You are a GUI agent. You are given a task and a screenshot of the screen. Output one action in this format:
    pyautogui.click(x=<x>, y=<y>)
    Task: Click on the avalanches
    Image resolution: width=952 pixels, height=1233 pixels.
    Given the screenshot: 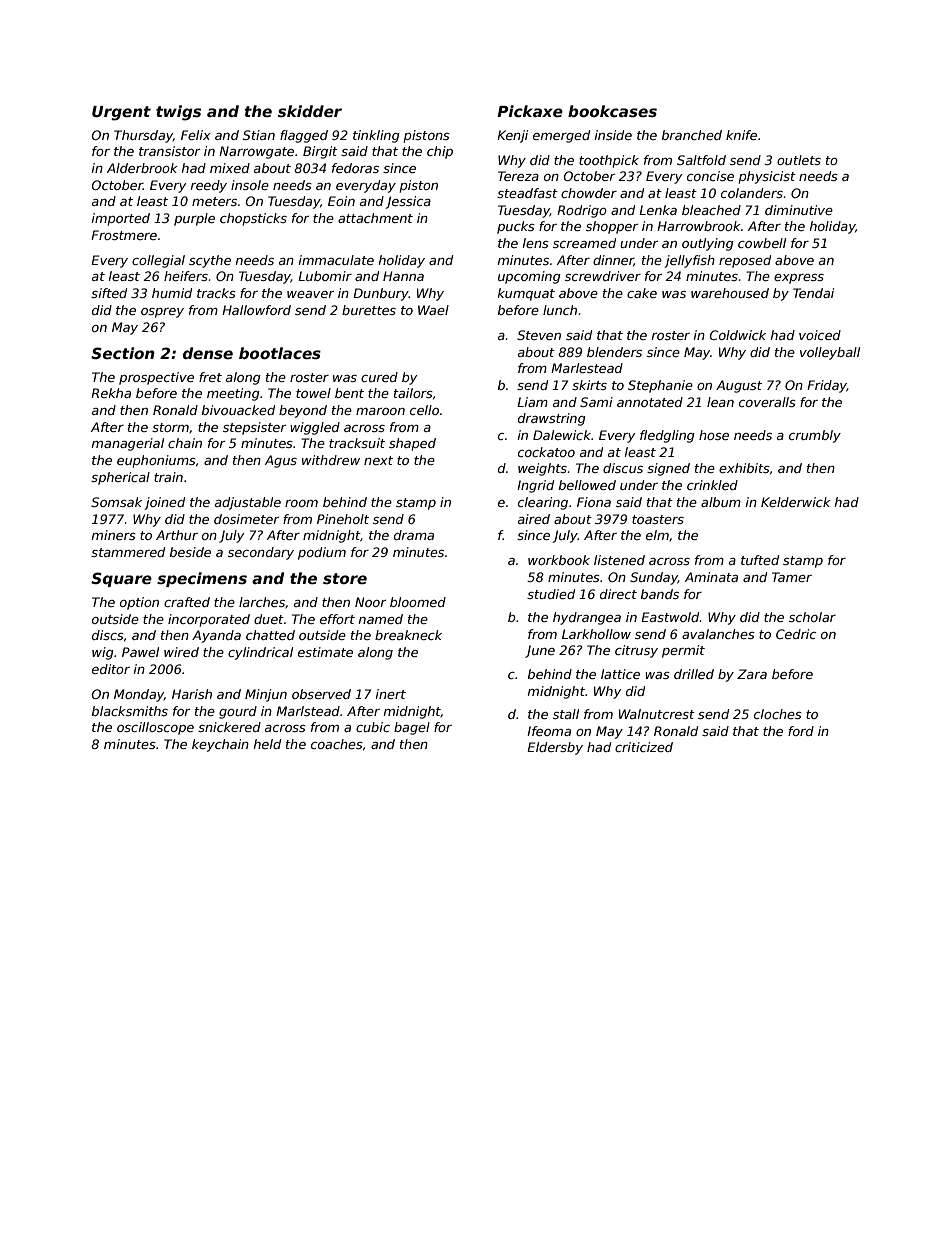 What is the action you would take?
    pyautogui.click(x=718, y=634)
